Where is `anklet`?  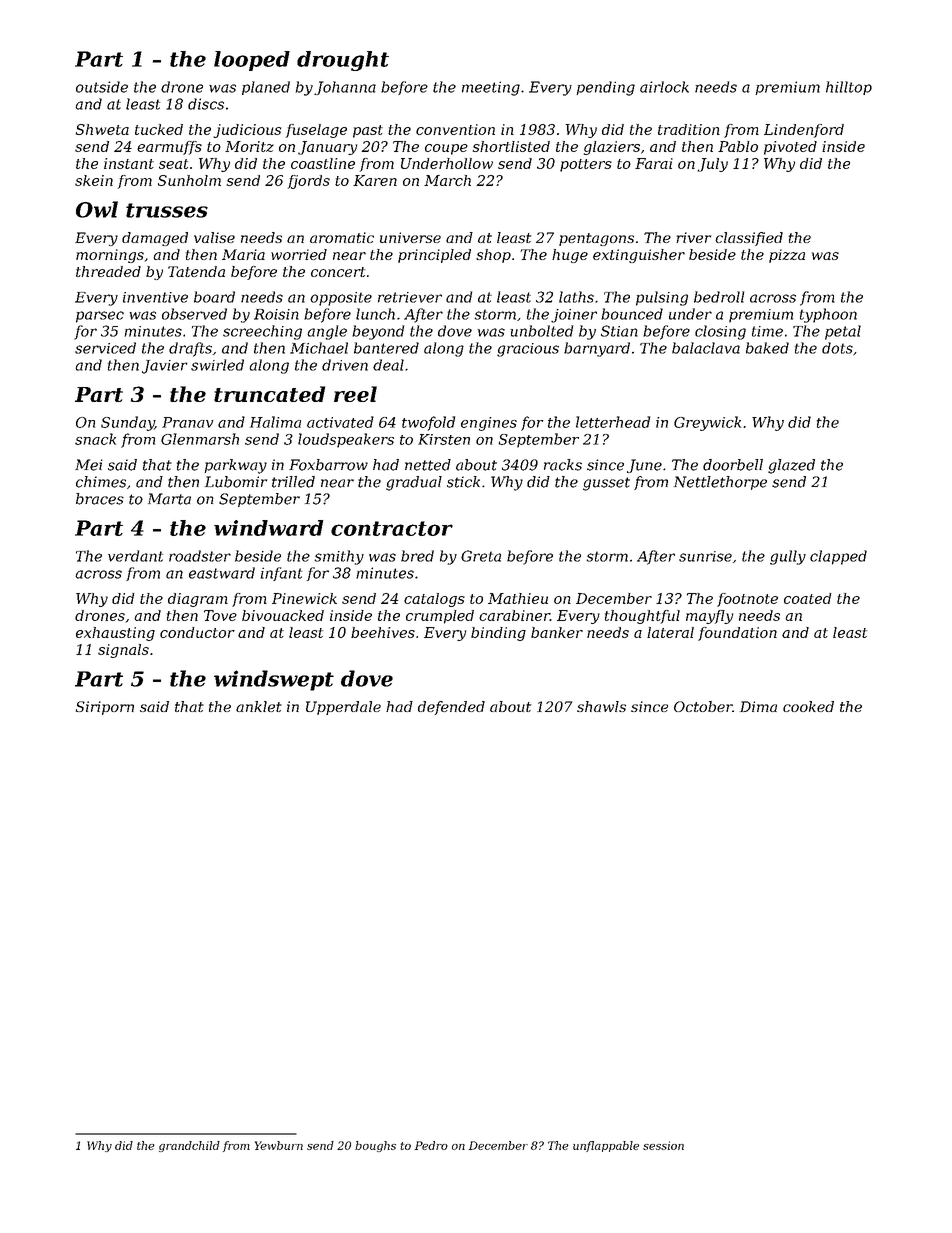 anklet is located at coordinates (259, 706).
